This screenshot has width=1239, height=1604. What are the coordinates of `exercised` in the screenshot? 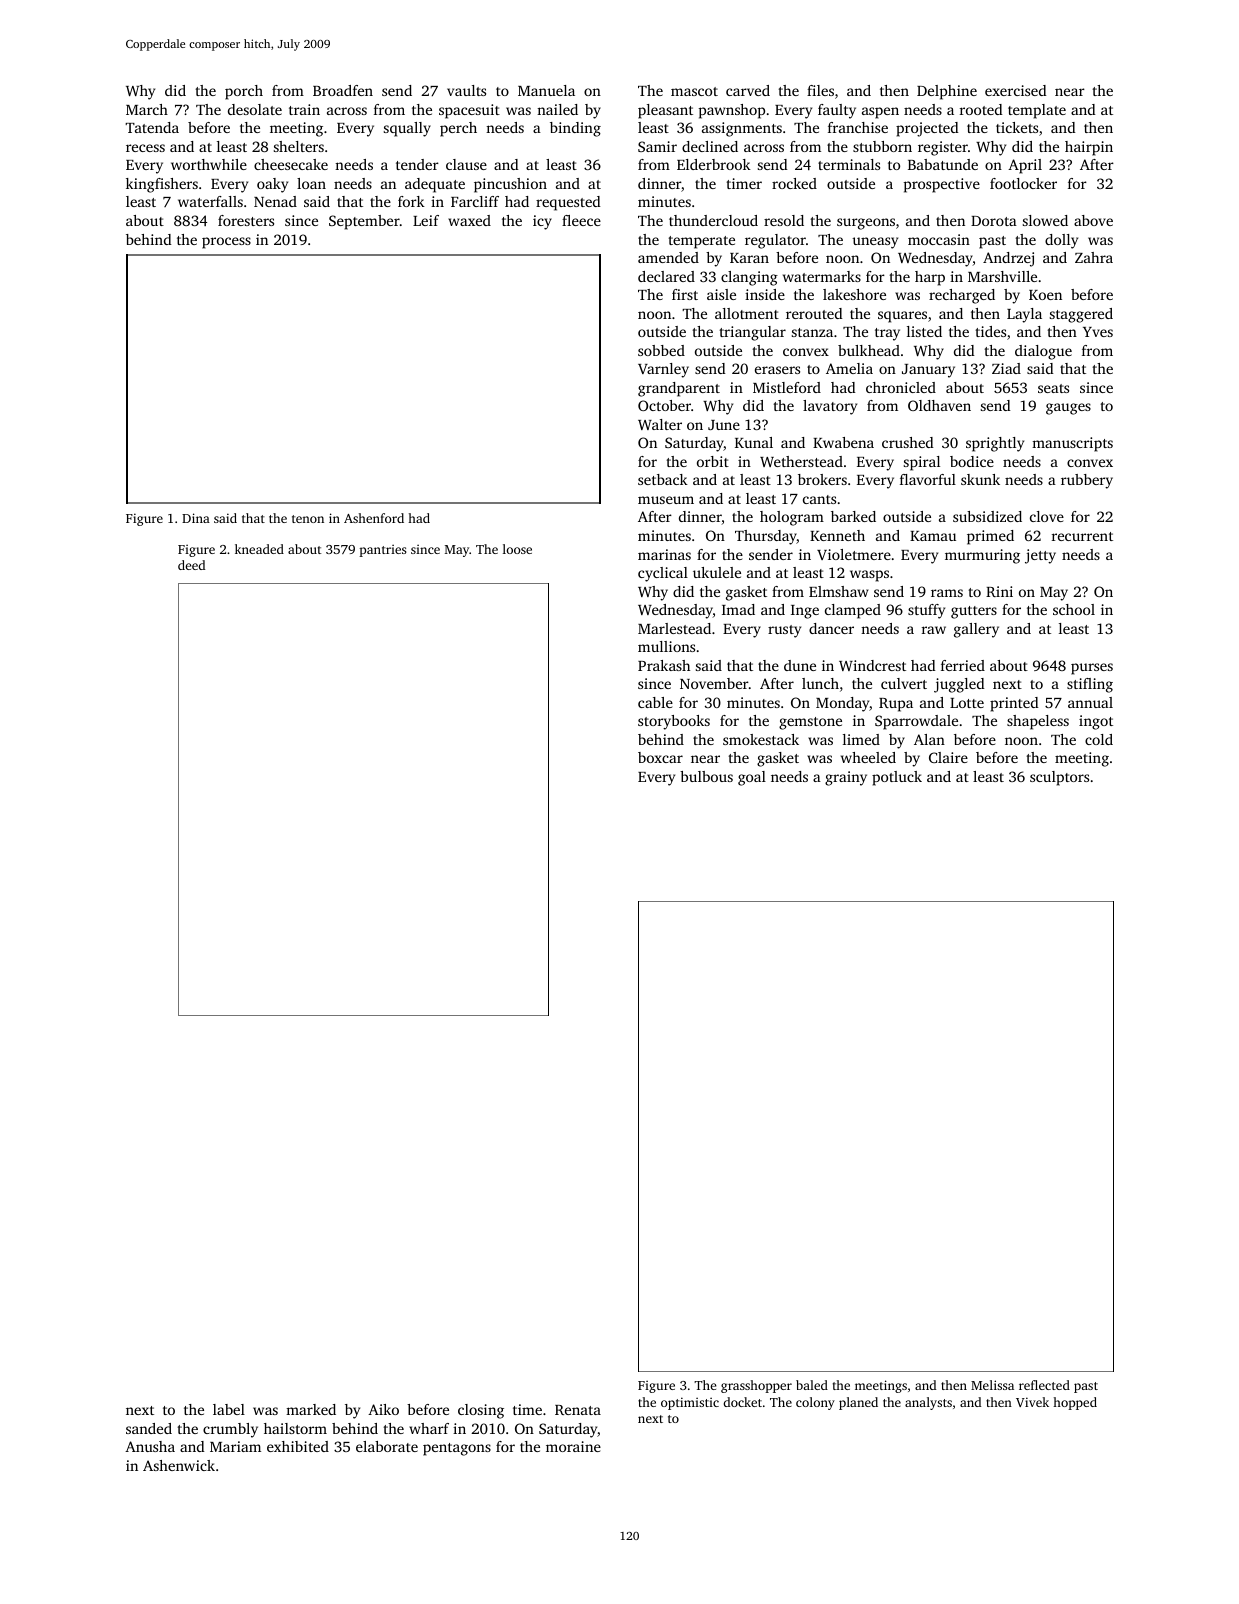 It's located at (1016, 90).
